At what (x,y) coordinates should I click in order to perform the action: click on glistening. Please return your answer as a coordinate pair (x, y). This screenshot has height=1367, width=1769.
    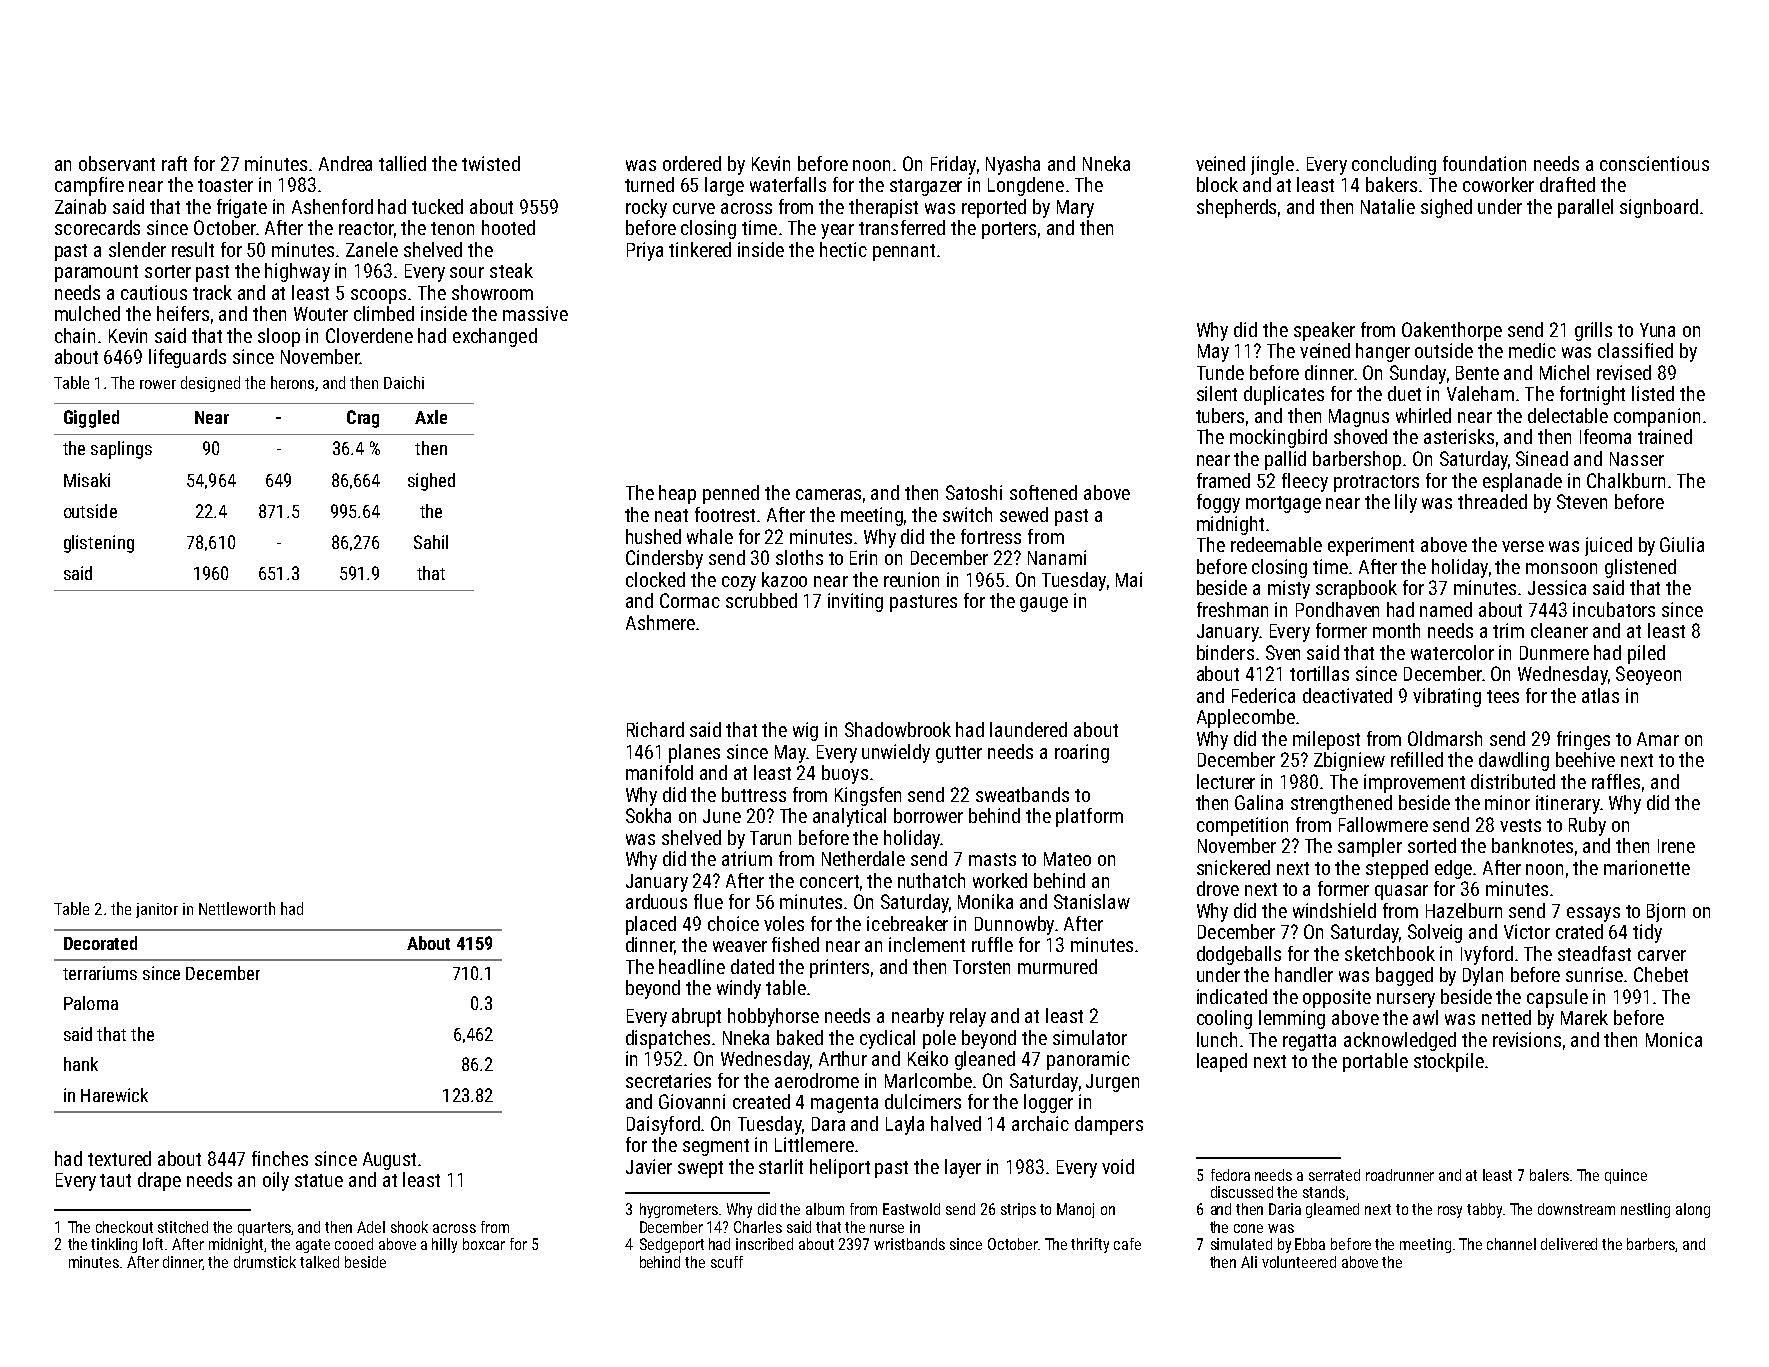
    Looking at the image, I should click on (99, 544).
